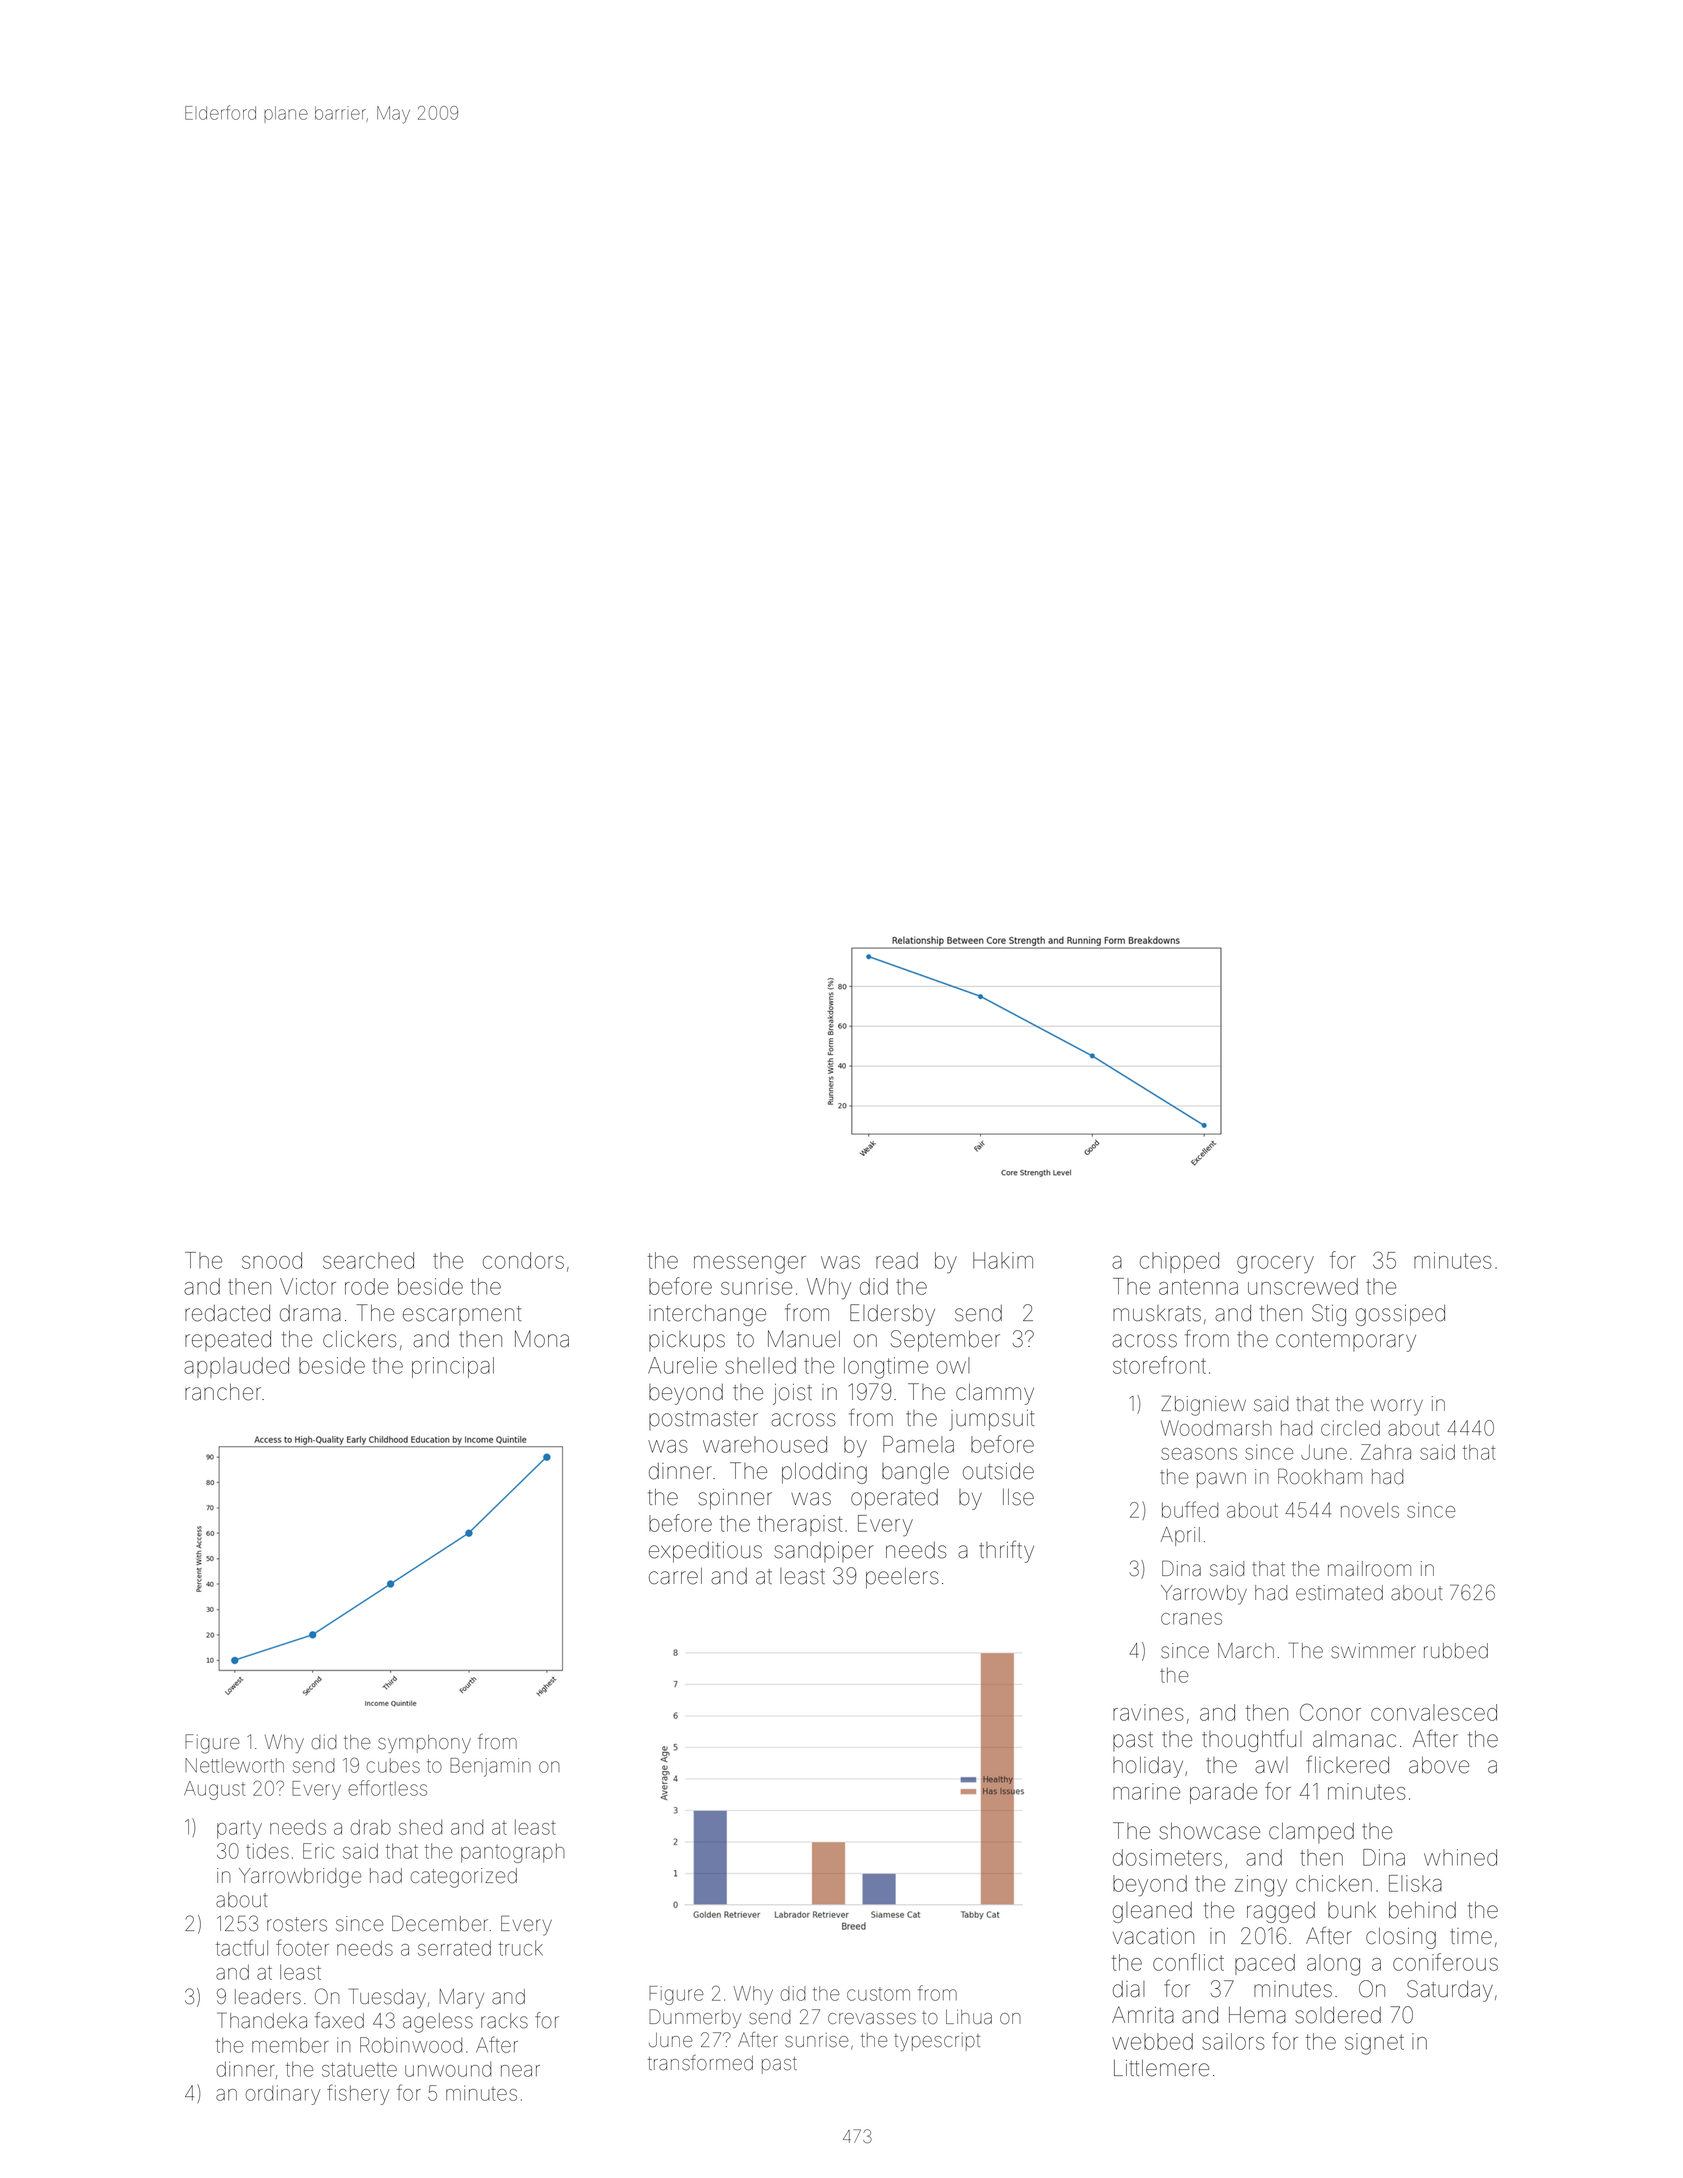 The image size is (1683, 2178). I want to click on warehoused, so click(765, 1444).
